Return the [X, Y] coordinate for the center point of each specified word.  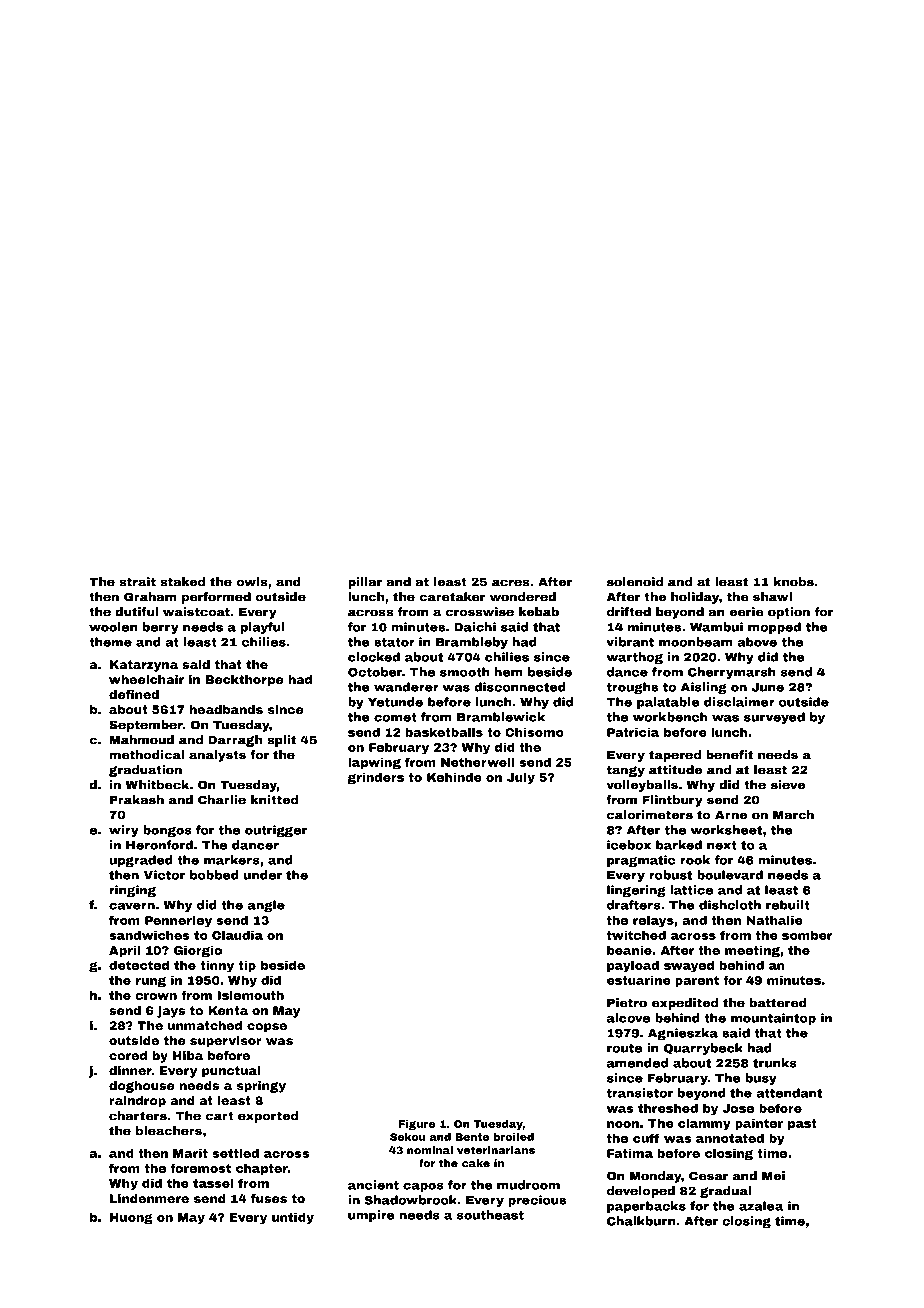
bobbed [214, 875]
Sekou [407, 1137]
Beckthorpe [244, 681]
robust [670, 875]
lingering [636, 891]
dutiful [136, 612]
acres [511, 583]
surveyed [774, 718]
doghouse [142, 1087]
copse [267, 1028]
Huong [131, 1219]
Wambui [716, 627]
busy [761, 1079]
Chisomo [534, 732]
